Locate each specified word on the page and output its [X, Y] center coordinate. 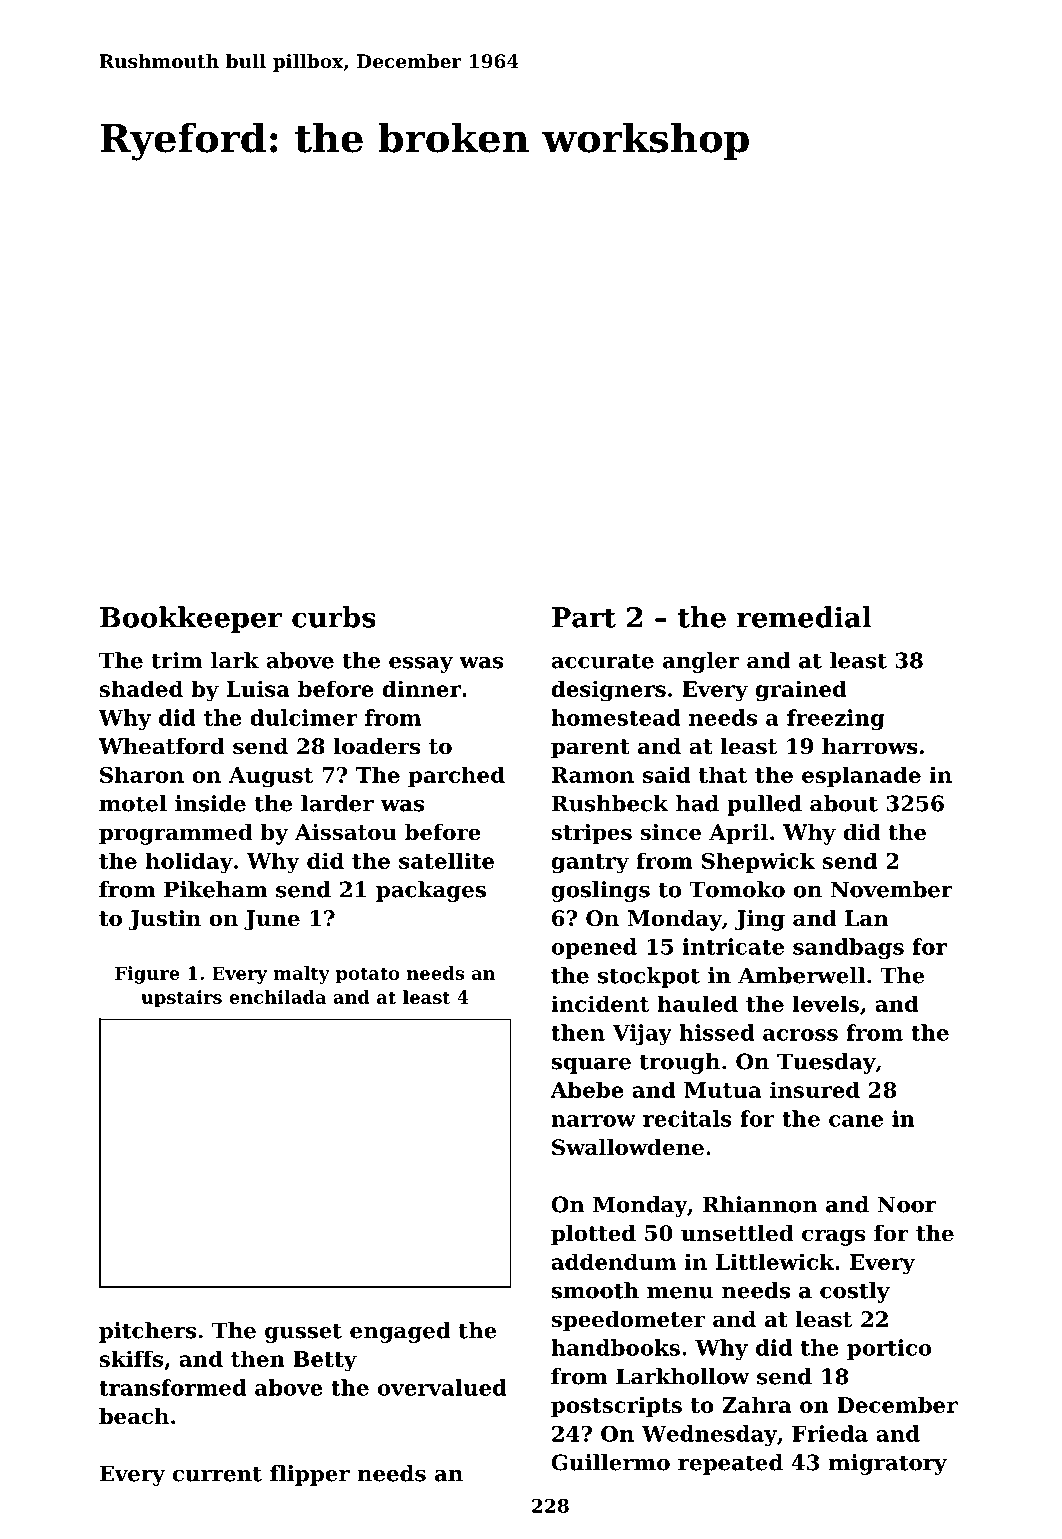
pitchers [147, 1332]
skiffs [131, 1358]
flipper [310, 1475]
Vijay [642, 1034]
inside [210, 803]
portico [889, 1349]
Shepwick [758, 862]
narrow [593, 1121]
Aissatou [346, 832]
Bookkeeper [191, 619]
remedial [804, 617]
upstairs [181, 999]
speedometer [628, 1321]
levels [826, 1003]
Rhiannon [760, 1204]
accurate [602, 661]
